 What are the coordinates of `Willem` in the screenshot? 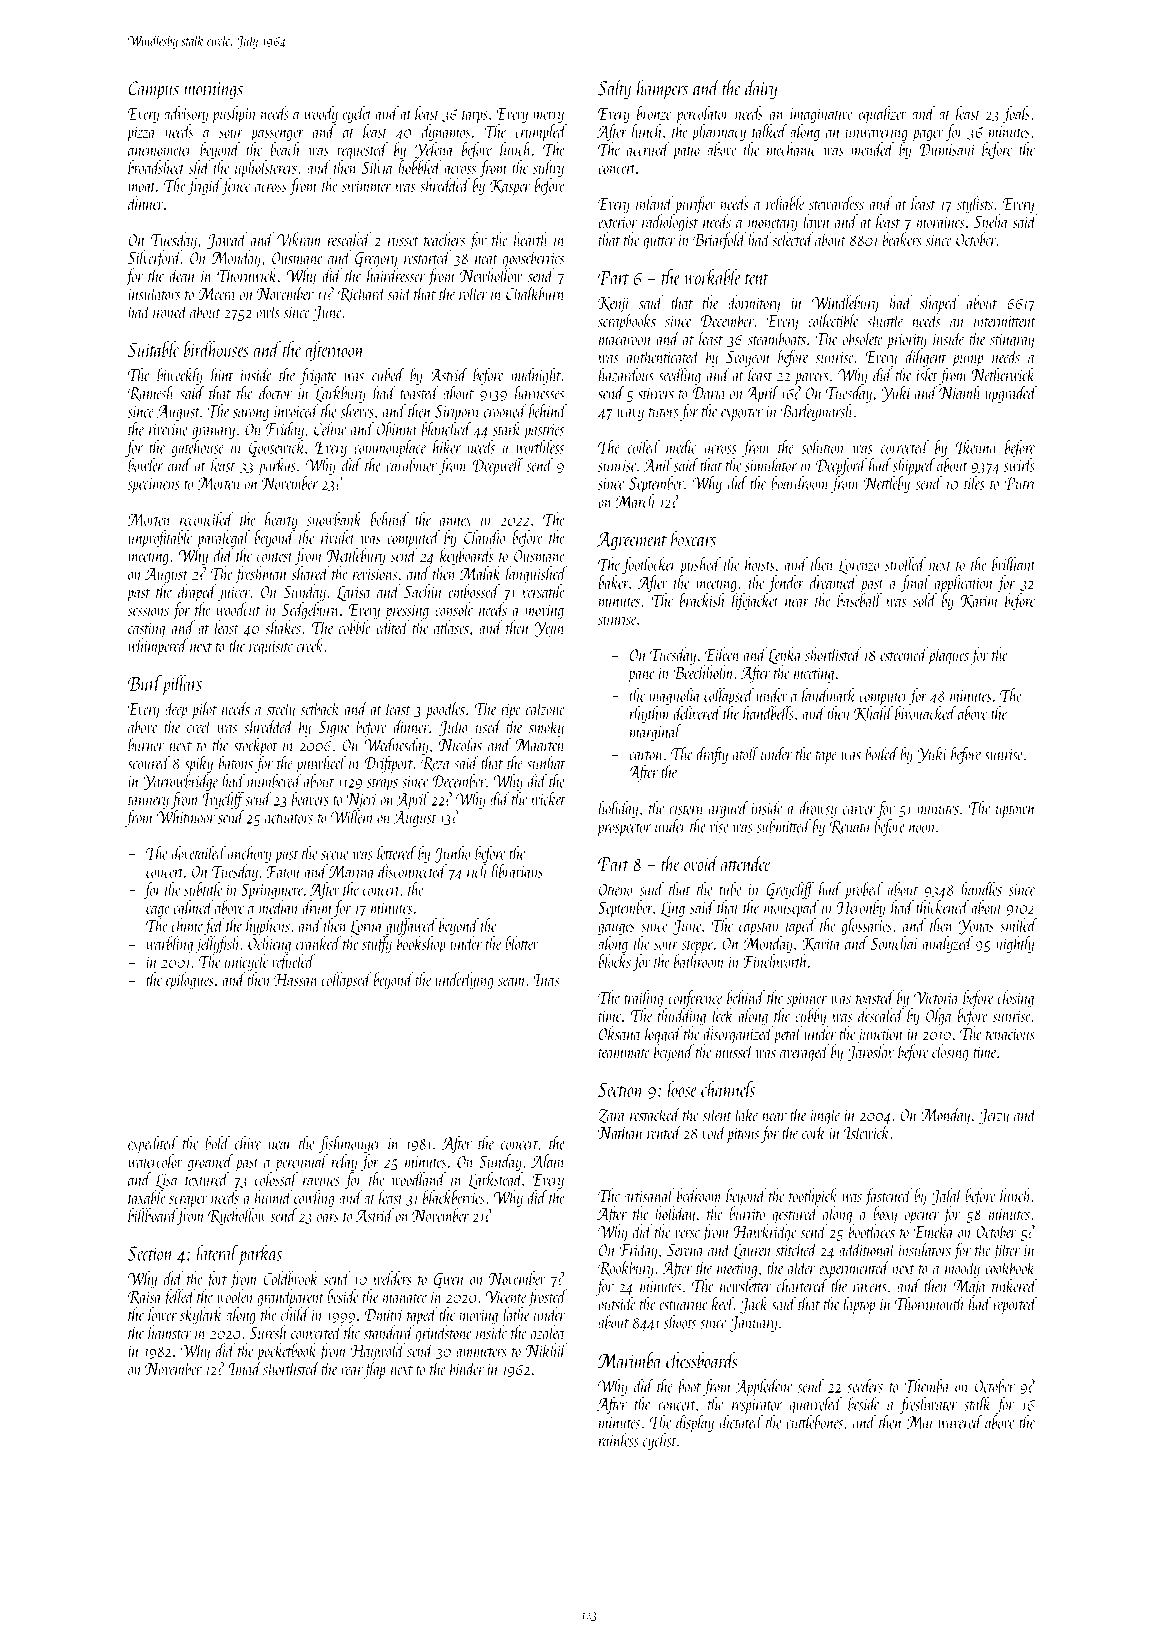 It's located at (352, 817).
